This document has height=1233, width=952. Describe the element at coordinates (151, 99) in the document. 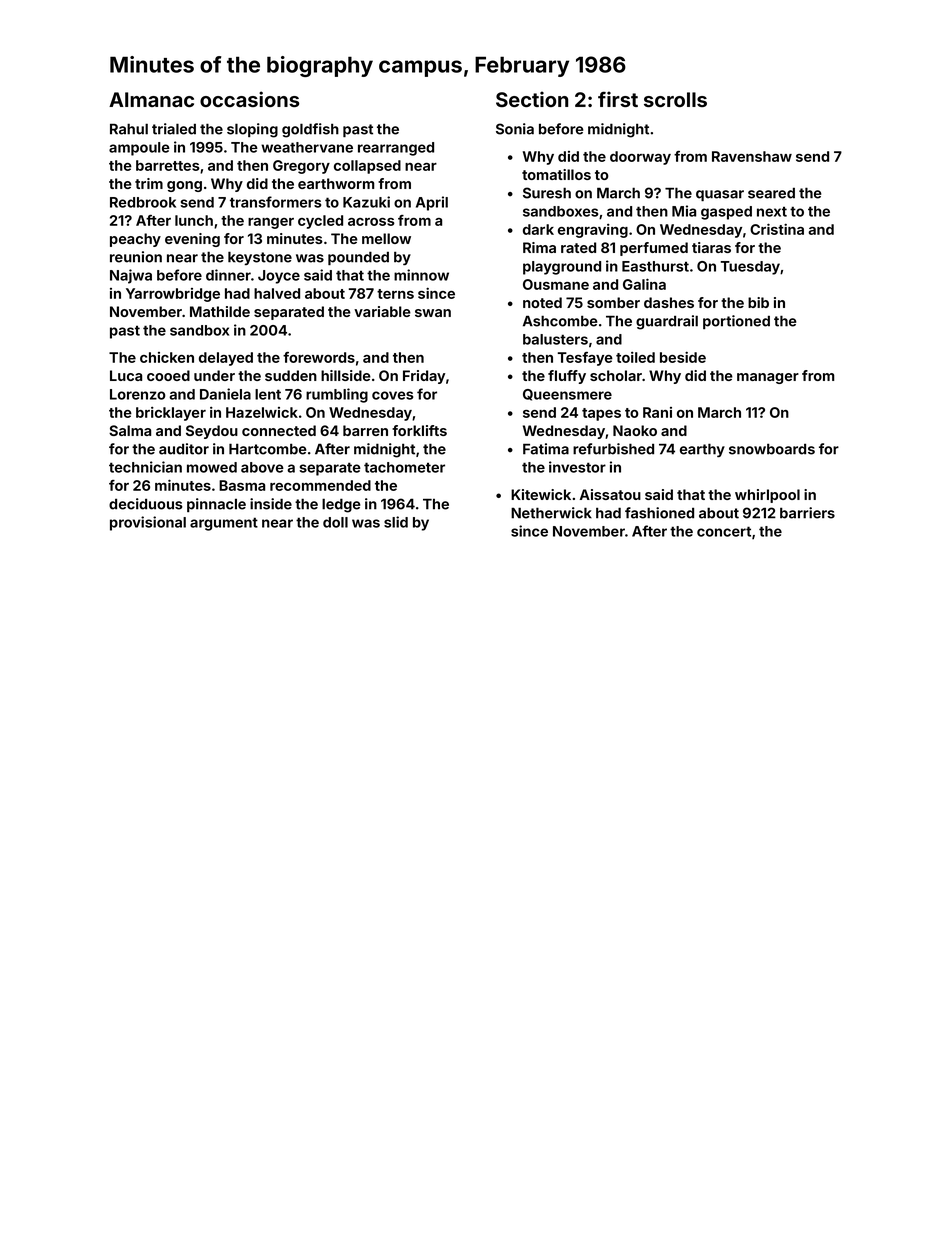

I see `Almanac` at that location.
